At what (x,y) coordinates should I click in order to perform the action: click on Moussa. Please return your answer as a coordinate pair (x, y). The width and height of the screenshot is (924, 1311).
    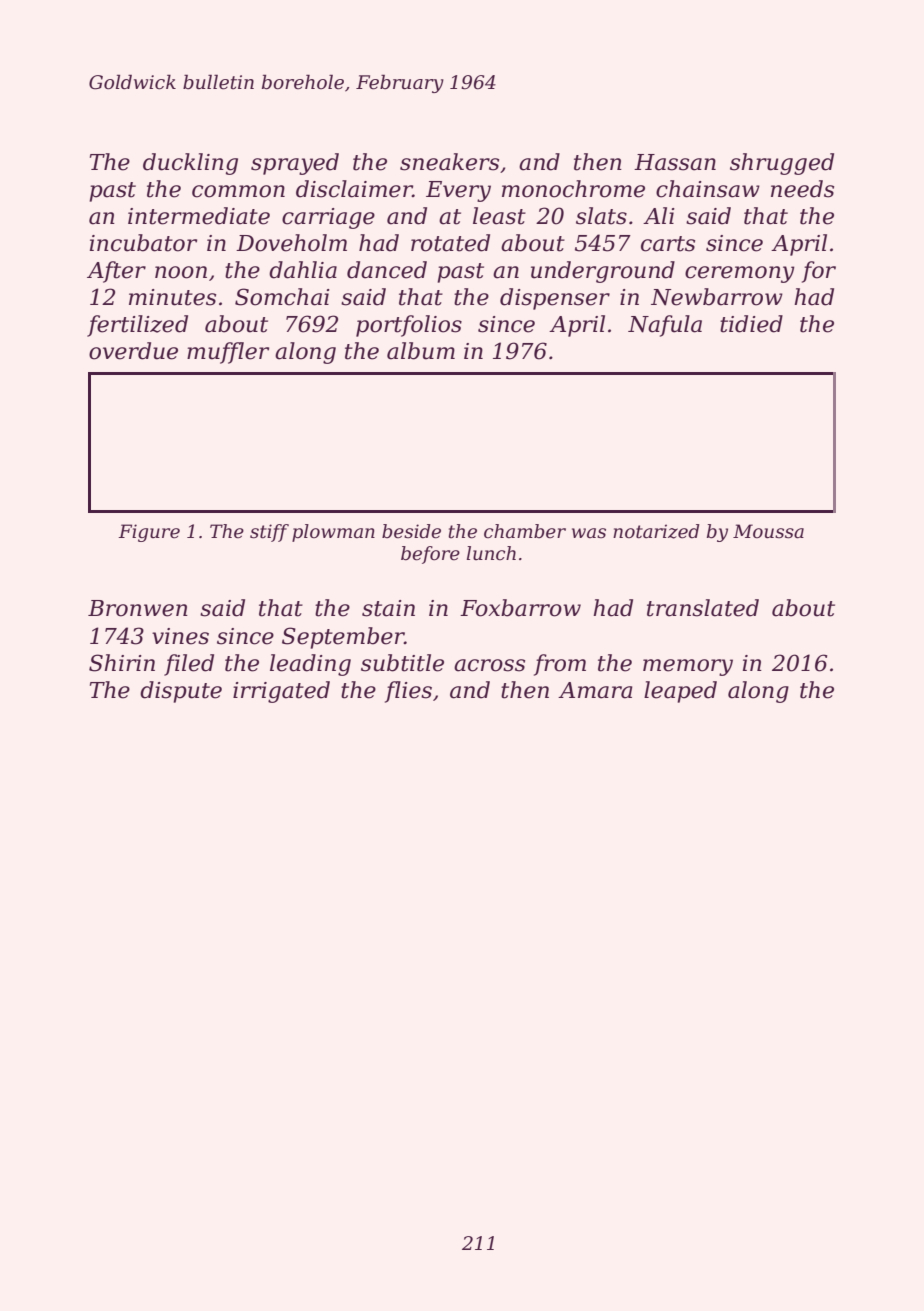
    Looking at the image, I should click on (768, 531).
